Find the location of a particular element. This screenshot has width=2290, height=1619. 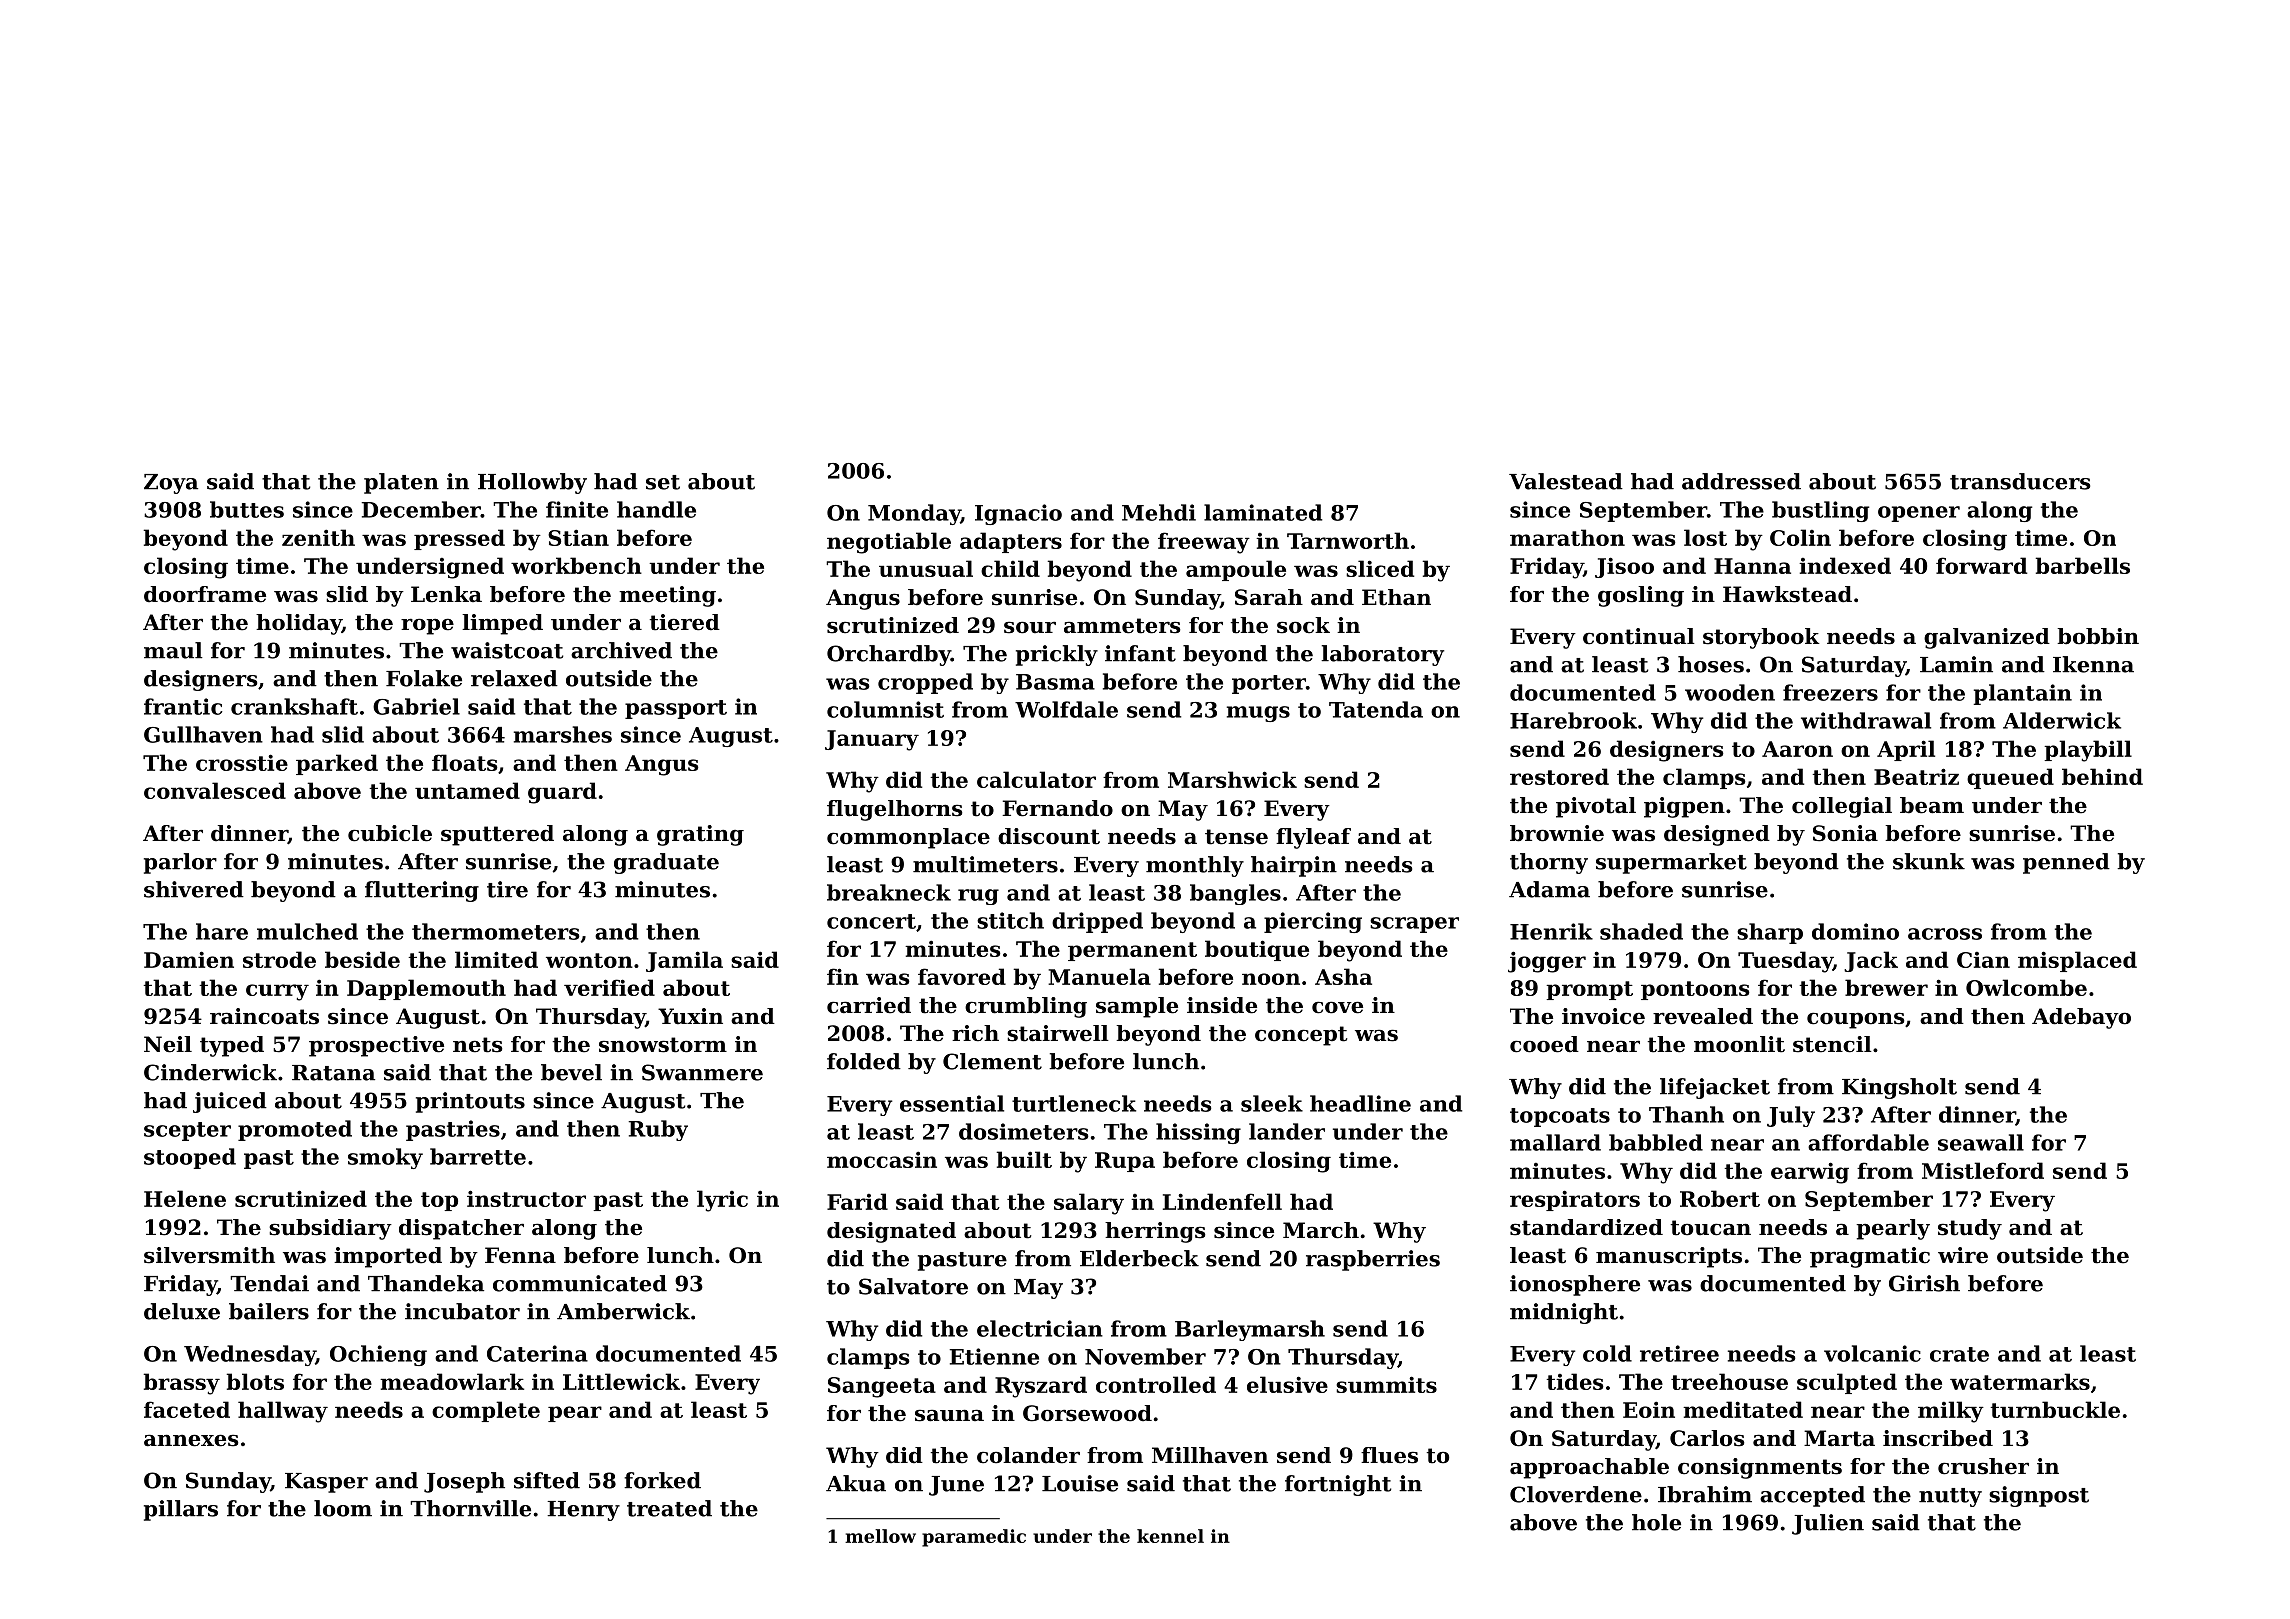

child is located at coordinates (1010, 568).
